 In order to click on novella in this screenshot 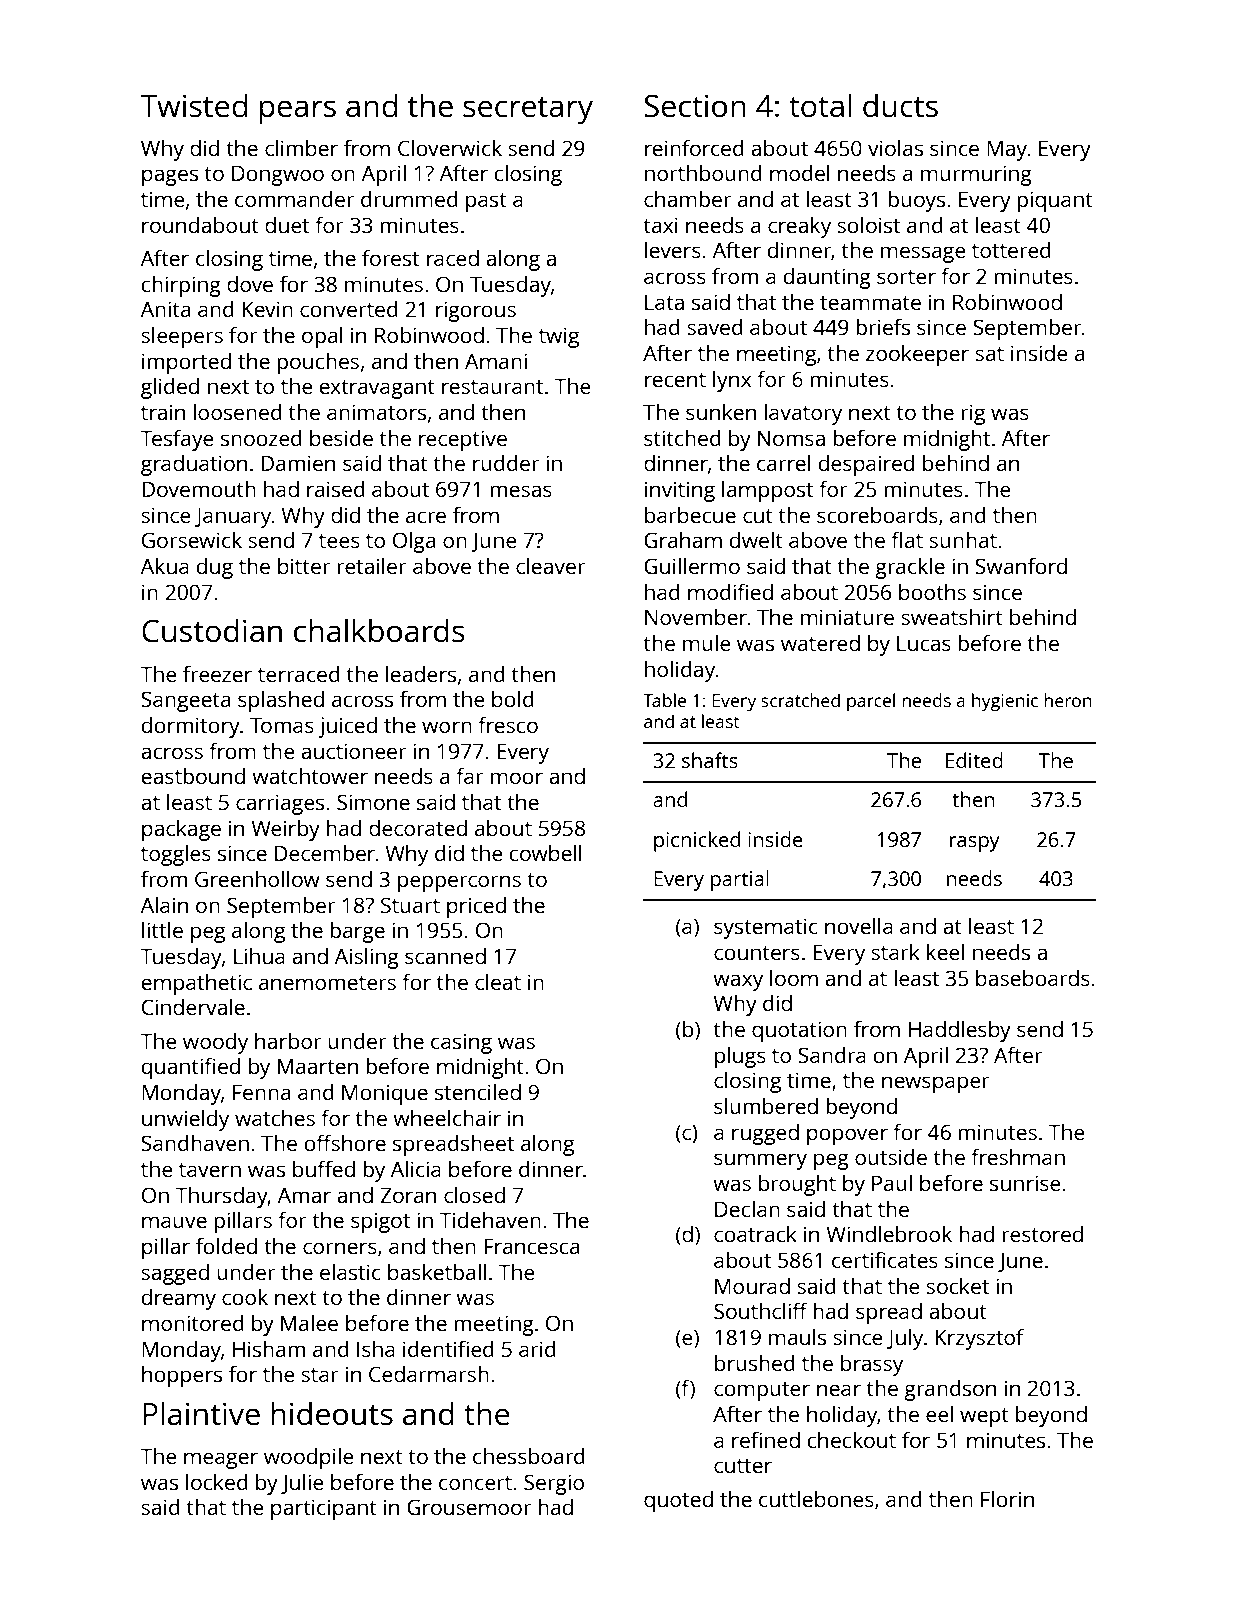, I will do `click(859, 925)`.
